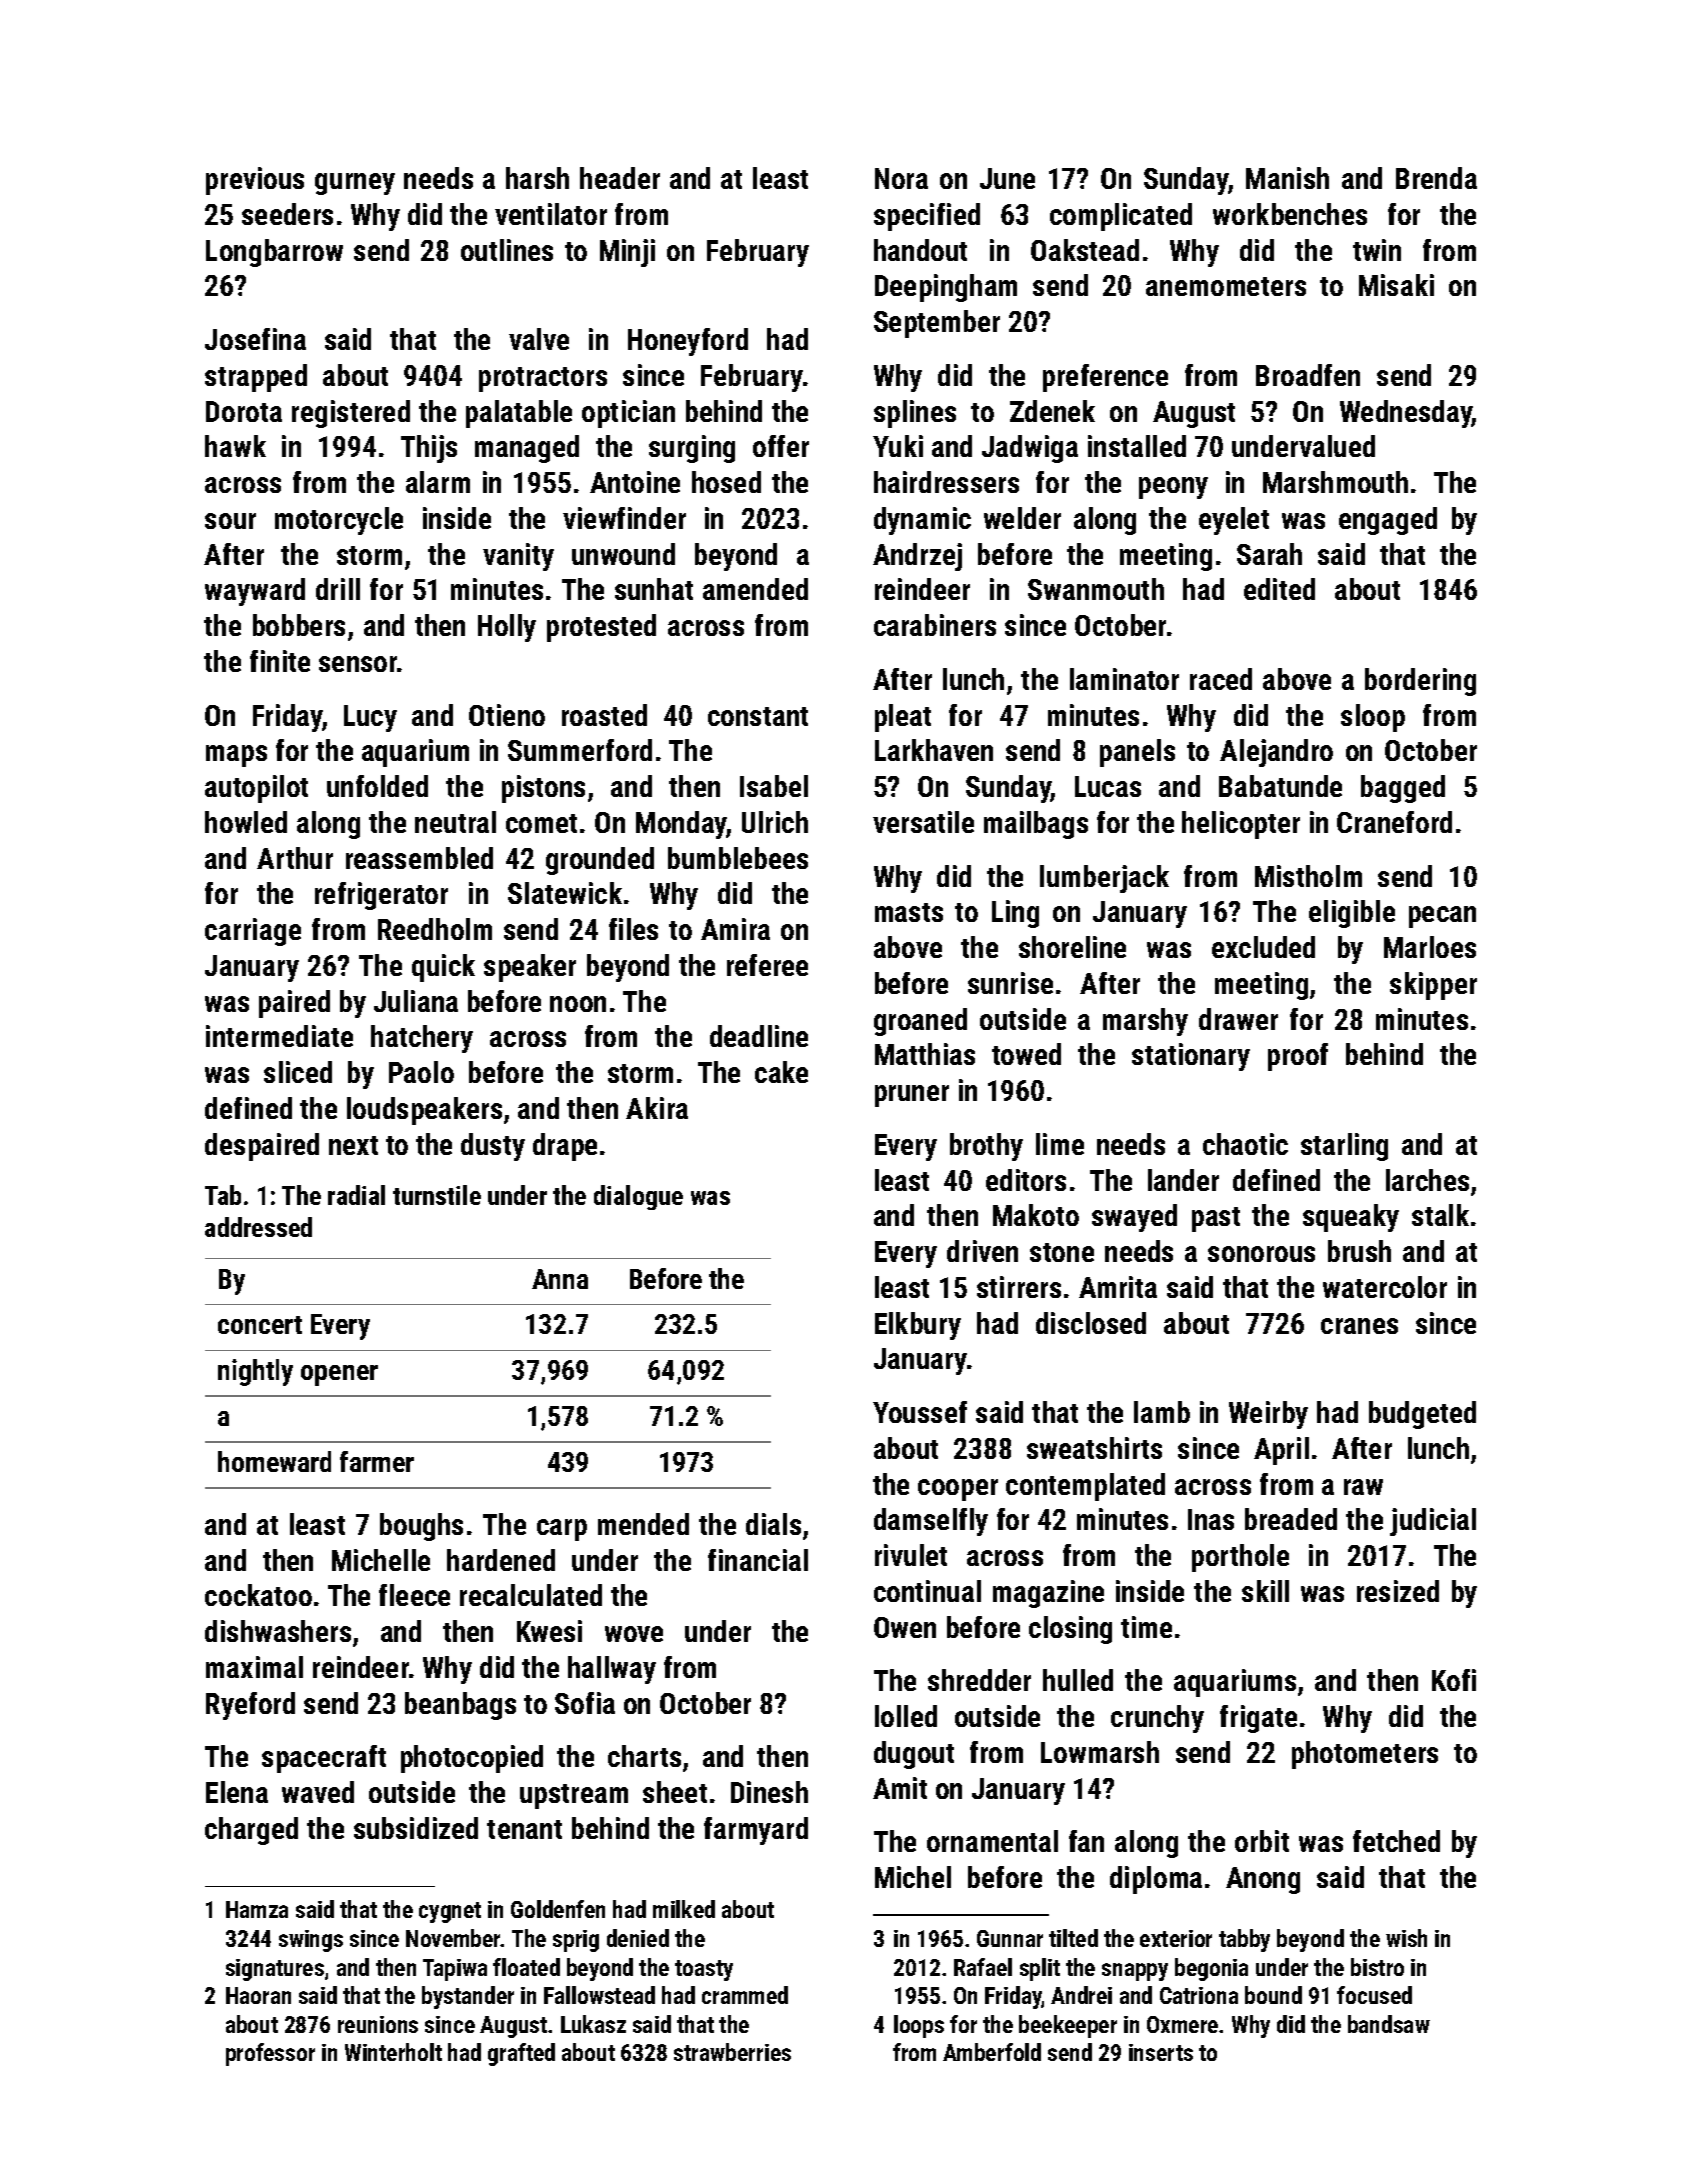 This screenshot has width=1683, height=2178. I want to click on harsh, so click(537, 178).
